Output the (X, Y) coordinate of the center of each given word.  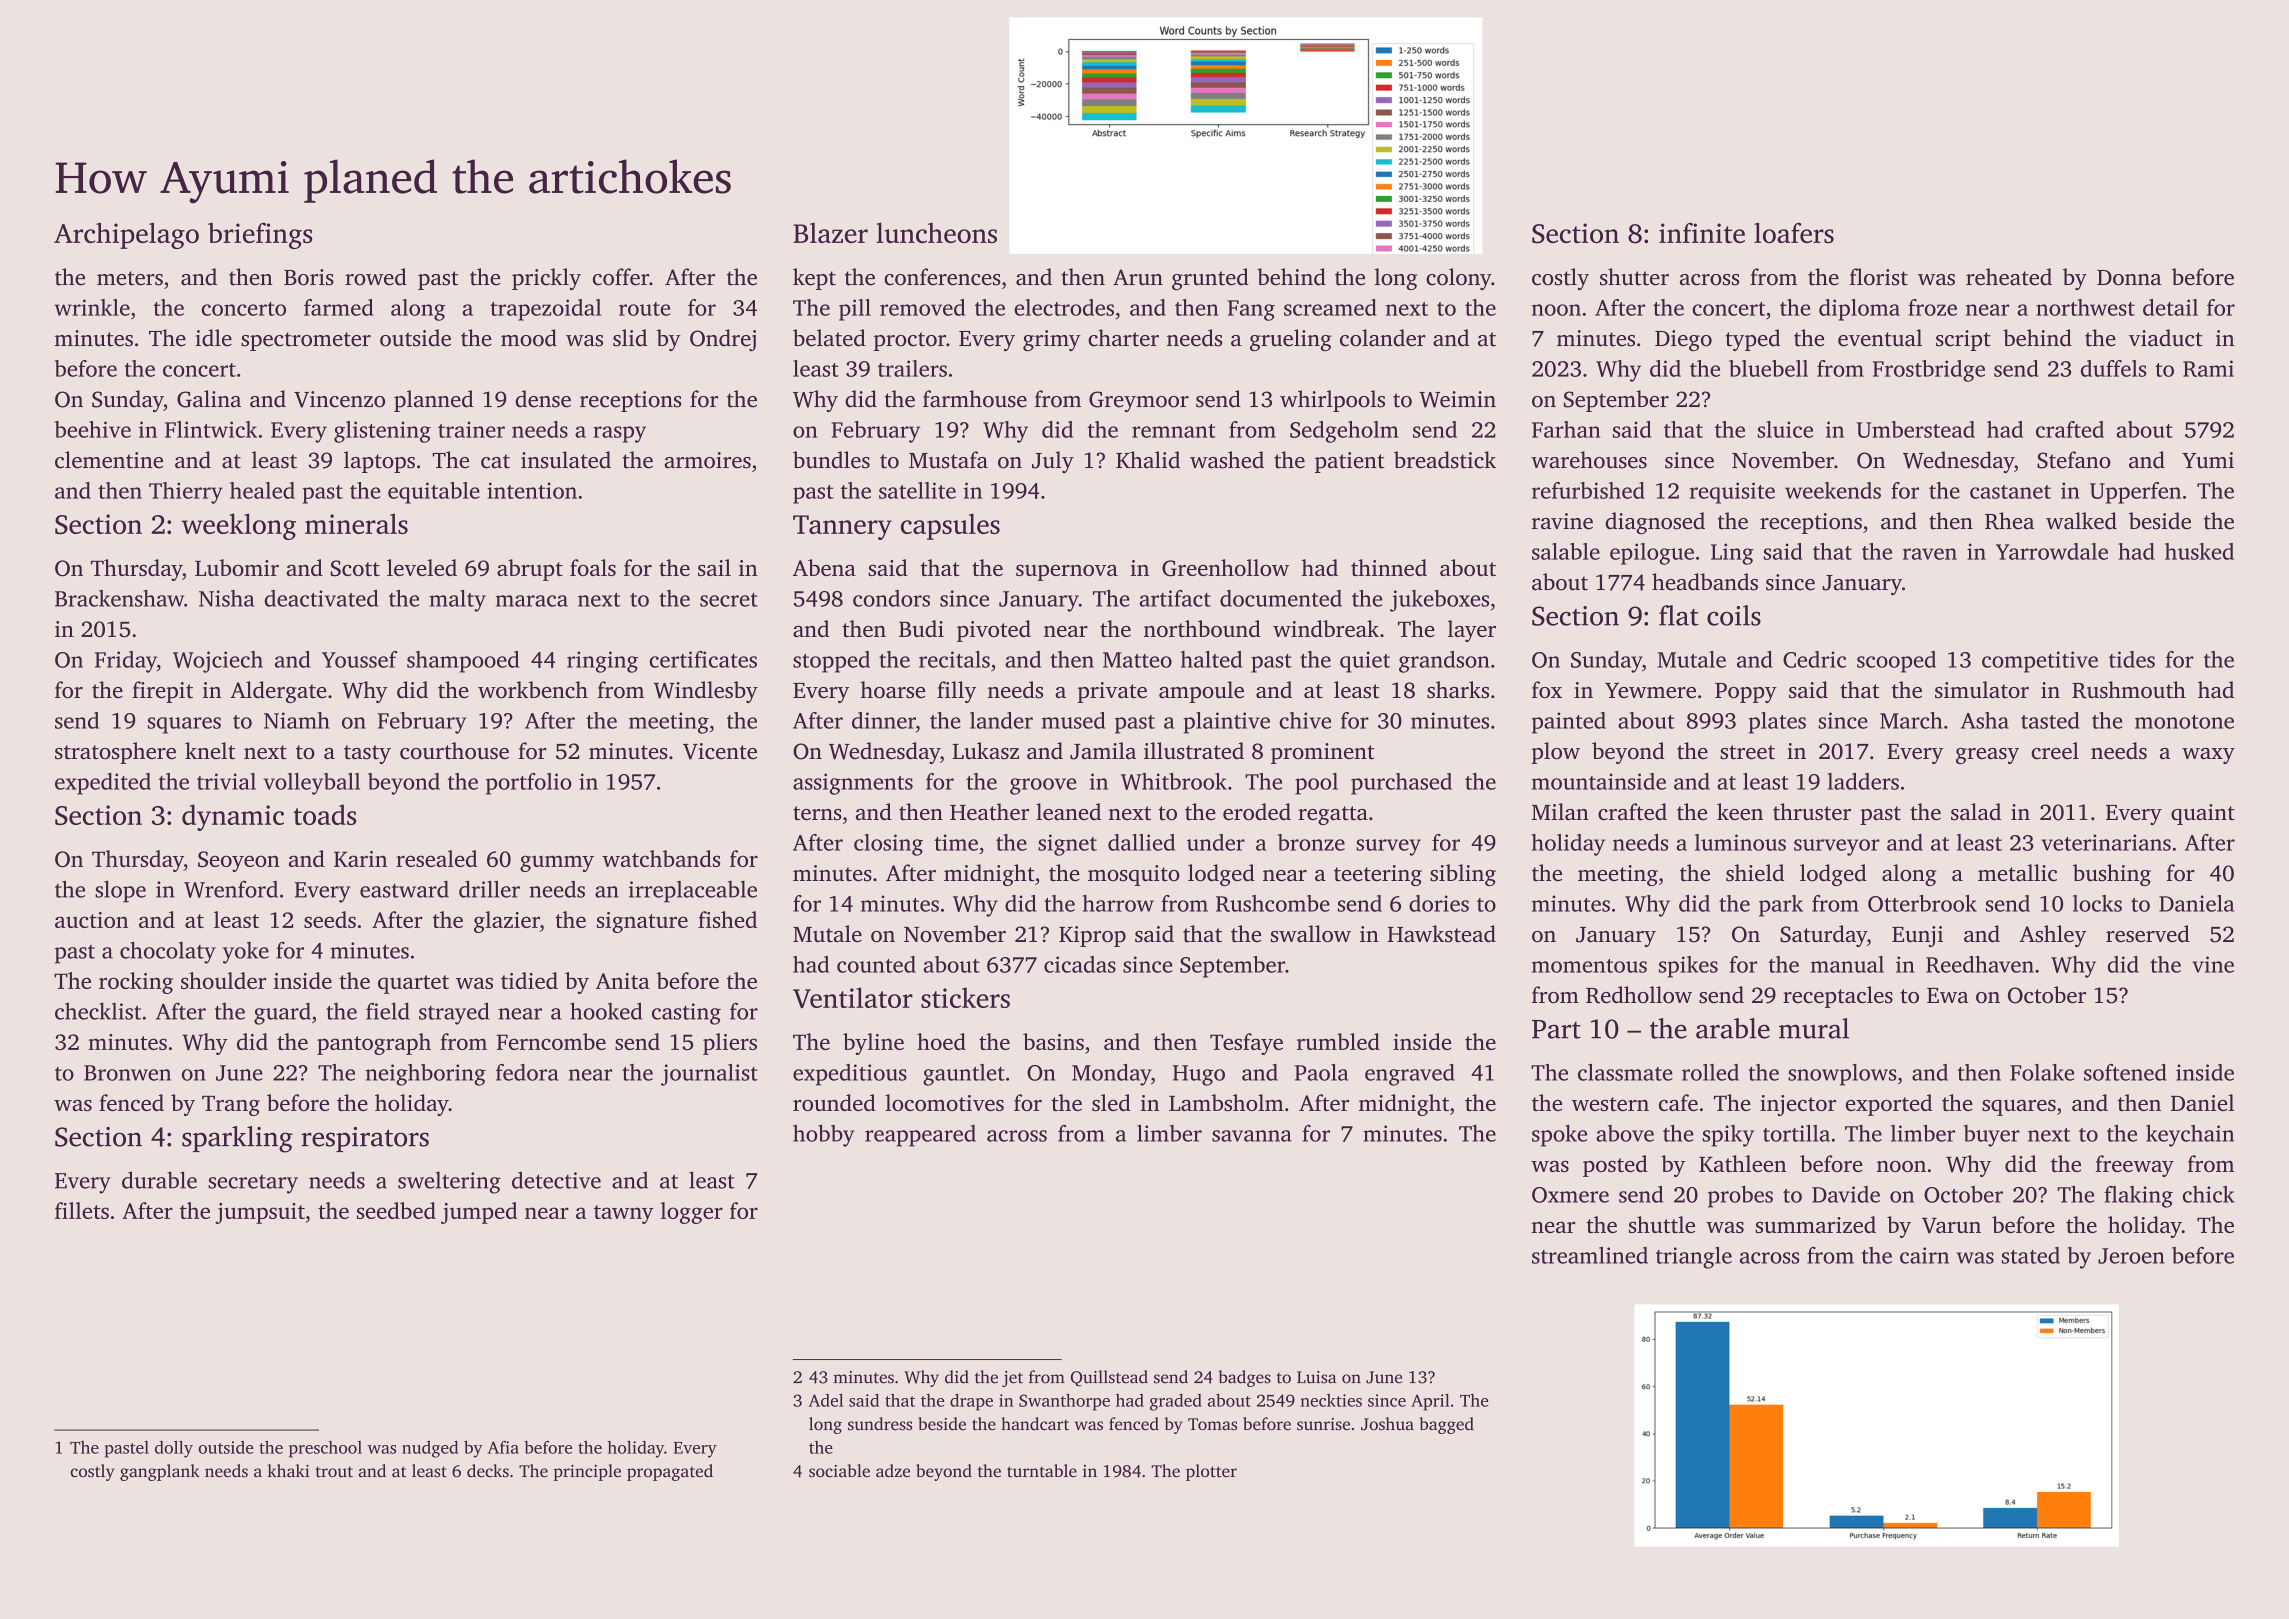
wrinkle (92, 307)
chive (1305, 720)
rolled (1710, 1072)
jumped (479, 1213)
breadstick (1445, 460)
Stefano (2074, 460)
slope (120, 891)
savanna (1252, 1136)
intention (532, 490)
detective (556, 1180)
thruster (1812, 812)
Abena (824, 567)
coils (1734, 615)
